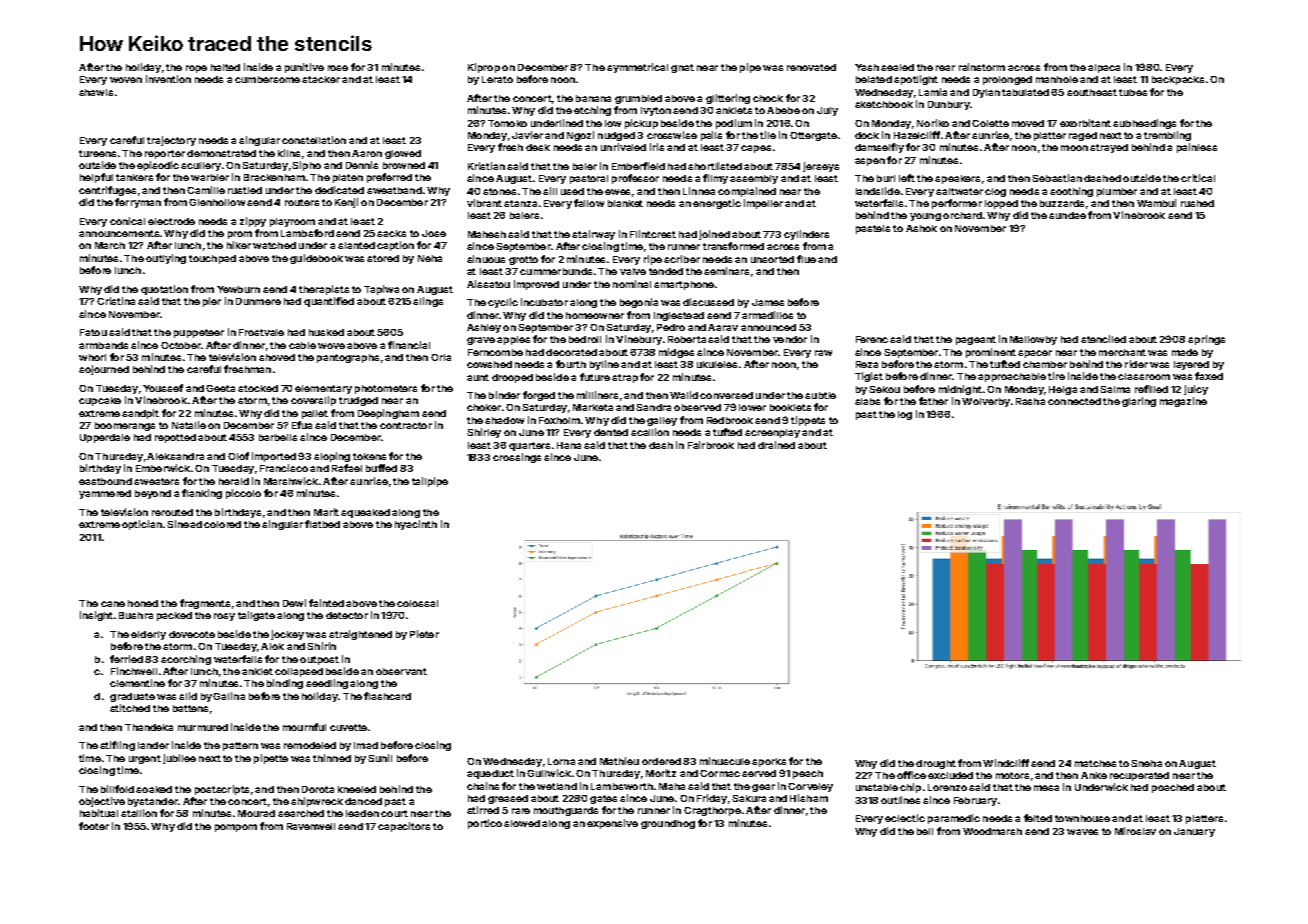 This screenshot has height=924, width=1308. Describe the element at coordinates (711, 445) in the screenshot. I see `Fairbrook` at that location.
